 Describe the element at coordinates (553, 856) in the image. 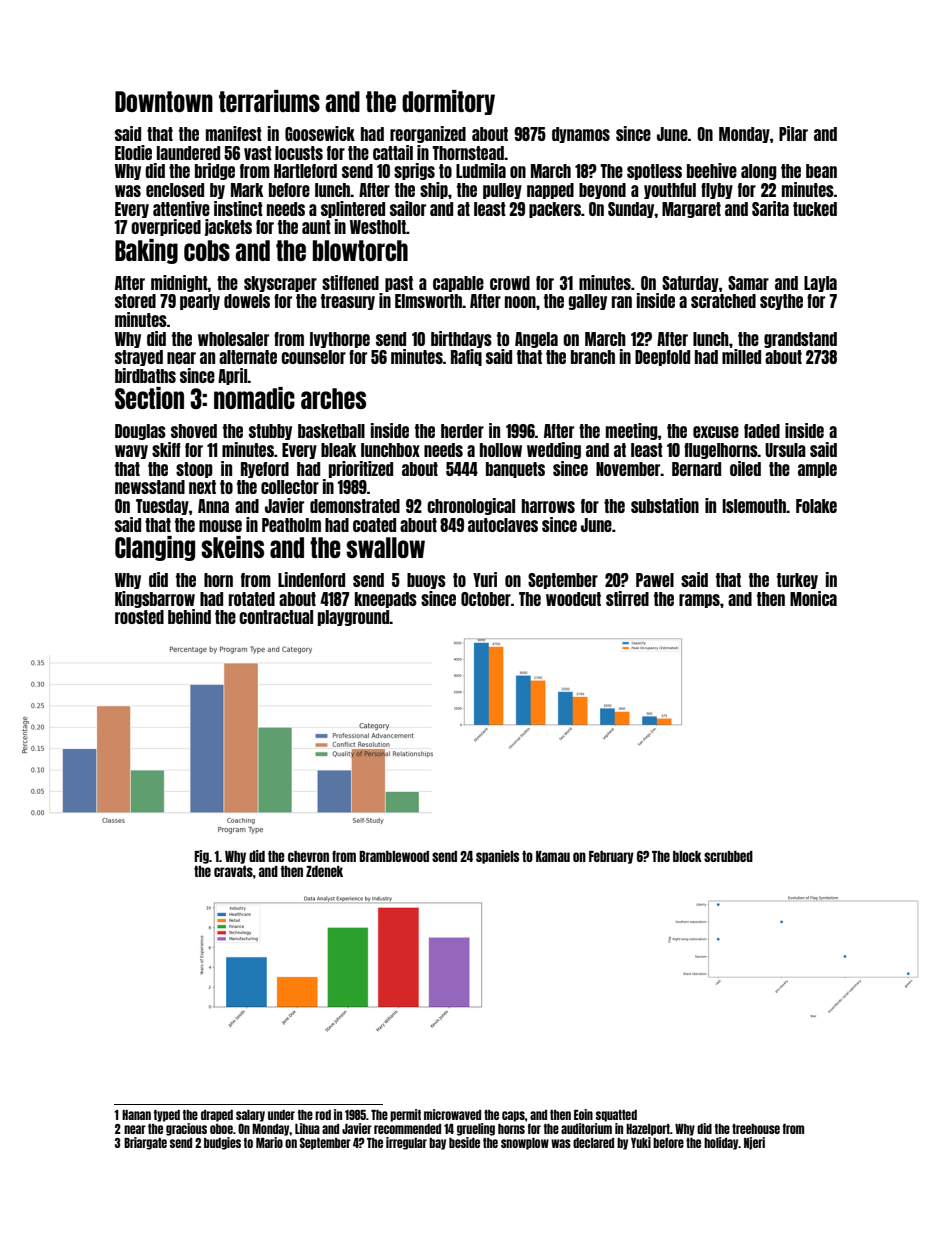

I see `Kamau` at that location.
